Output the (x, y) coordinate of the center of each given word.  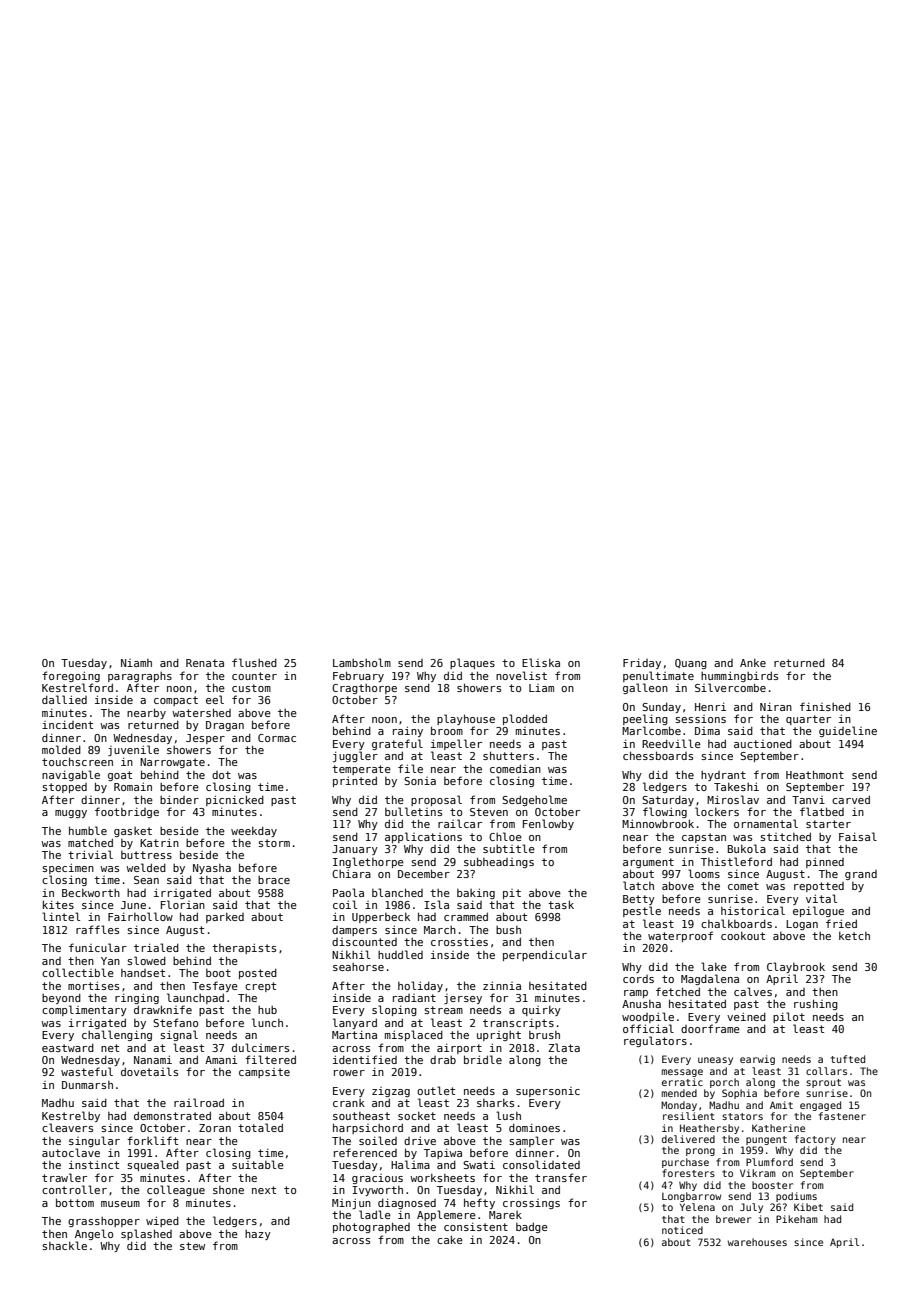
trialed (156, 947)
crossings (531, 1204)
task (561, 904)
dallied (64, 699)
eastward (68, 1047)
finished (825, 706)
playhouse (466, 719)
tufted (848, 1059)
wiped (162, 1221)
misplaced (414, 1035)
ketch (854, 935)
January (355, 850)
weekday (254, 831)
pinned (825, 862)
